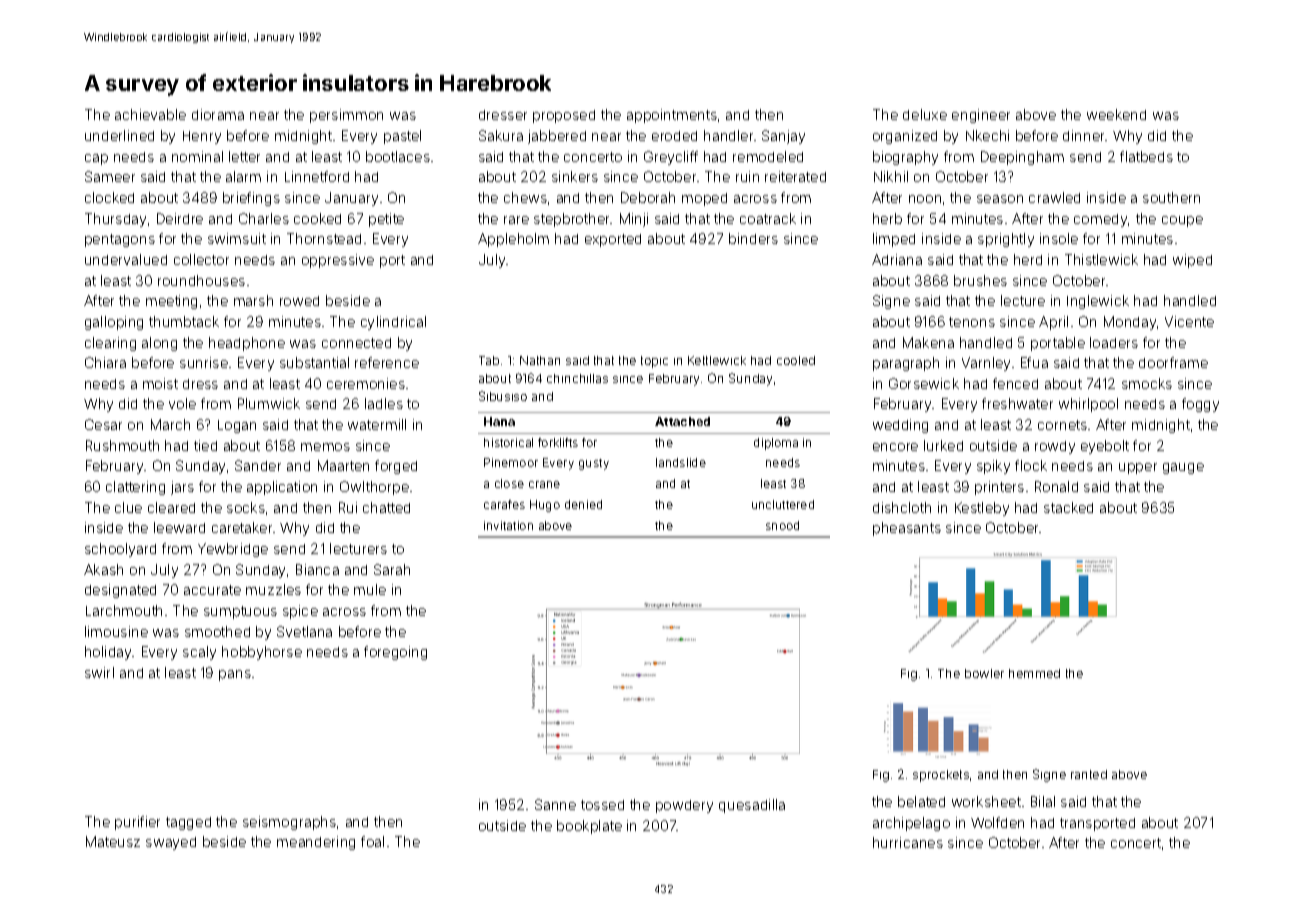  I want to click on marsh, so click(253, 300).
